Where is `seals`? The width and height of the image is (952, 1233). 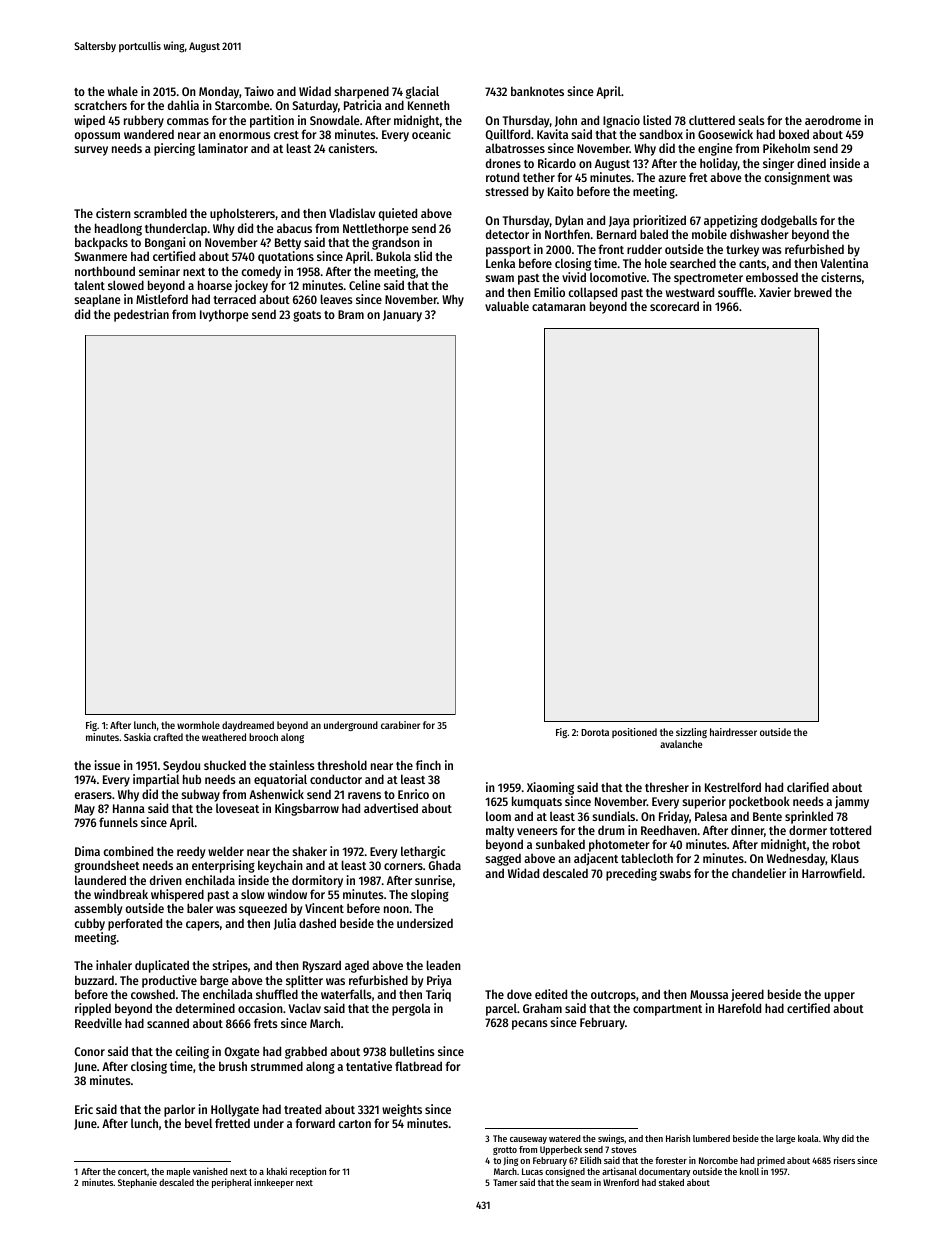
seals is located at coordinates (751, 120).
